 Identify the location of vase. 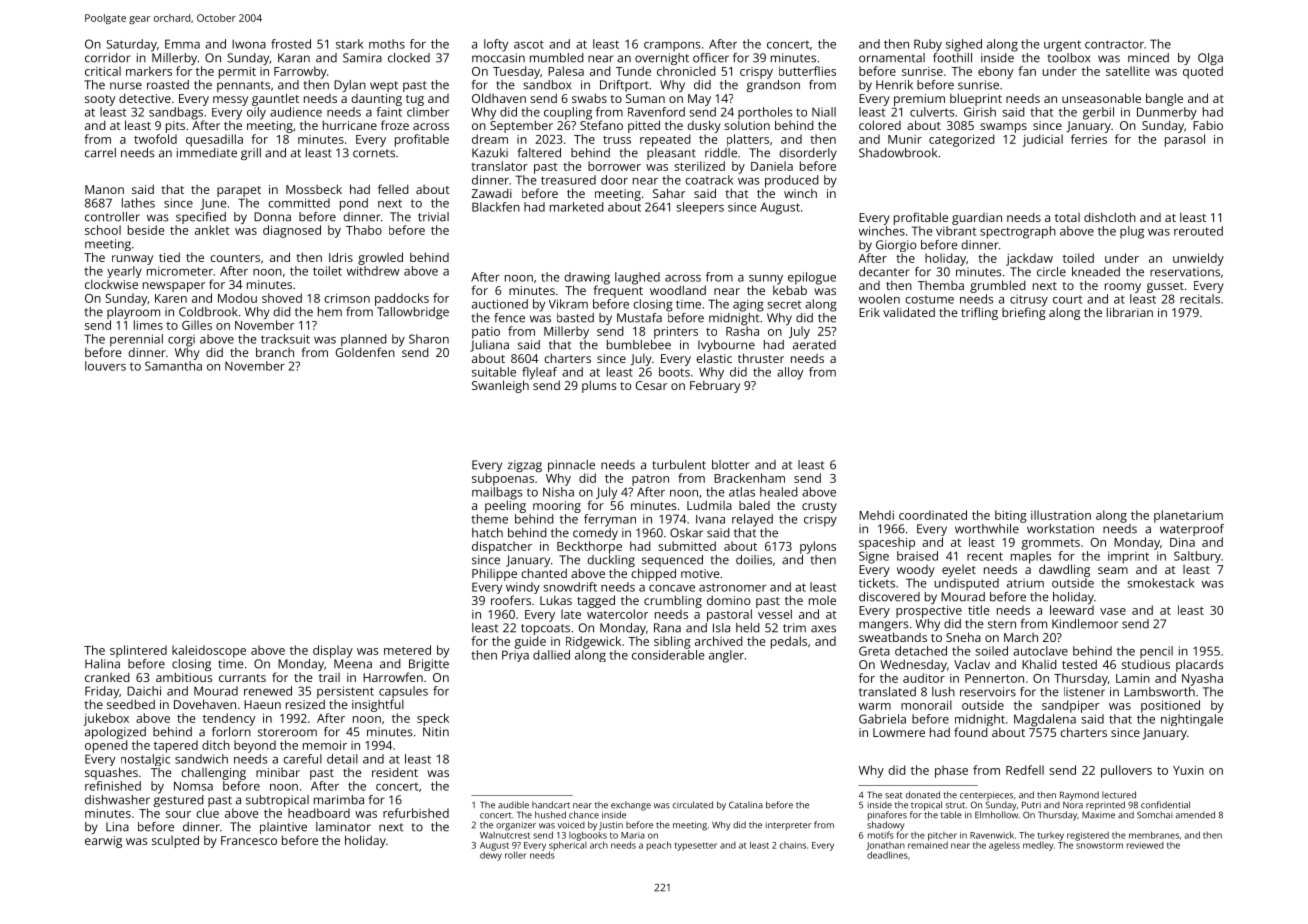
(1113, 611).
